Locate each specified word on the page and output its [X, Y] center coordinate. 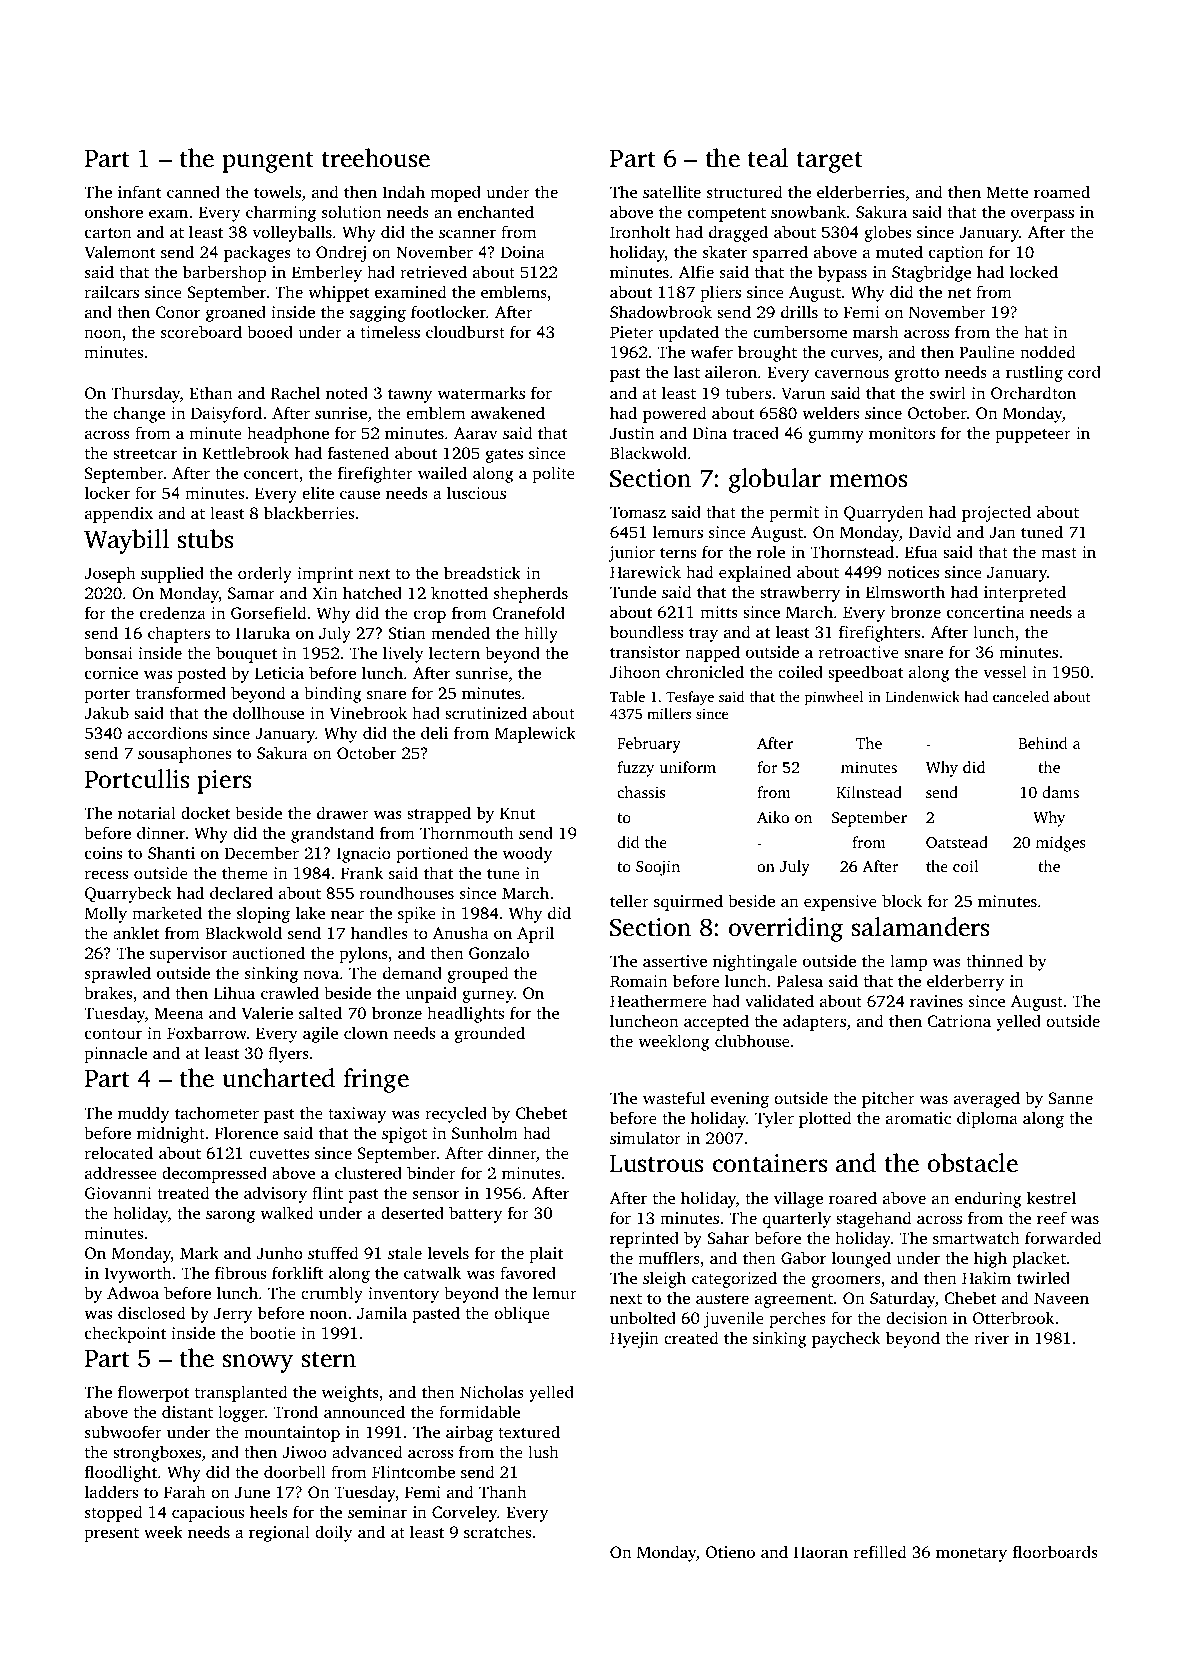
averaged [987, 1099]
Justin [632, 433]
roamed [1062, 191]
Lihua [234, 992]
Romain [638, 981]
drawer [343, 812]
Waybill [126, 541]
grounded [490, 1034]
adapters [814, 1022]
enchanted [496, 211]
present [111, 1535]
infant [140, 191]
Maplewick [535, 734]
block [902, 900]
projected [996, 513]
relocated [119, 1152]
